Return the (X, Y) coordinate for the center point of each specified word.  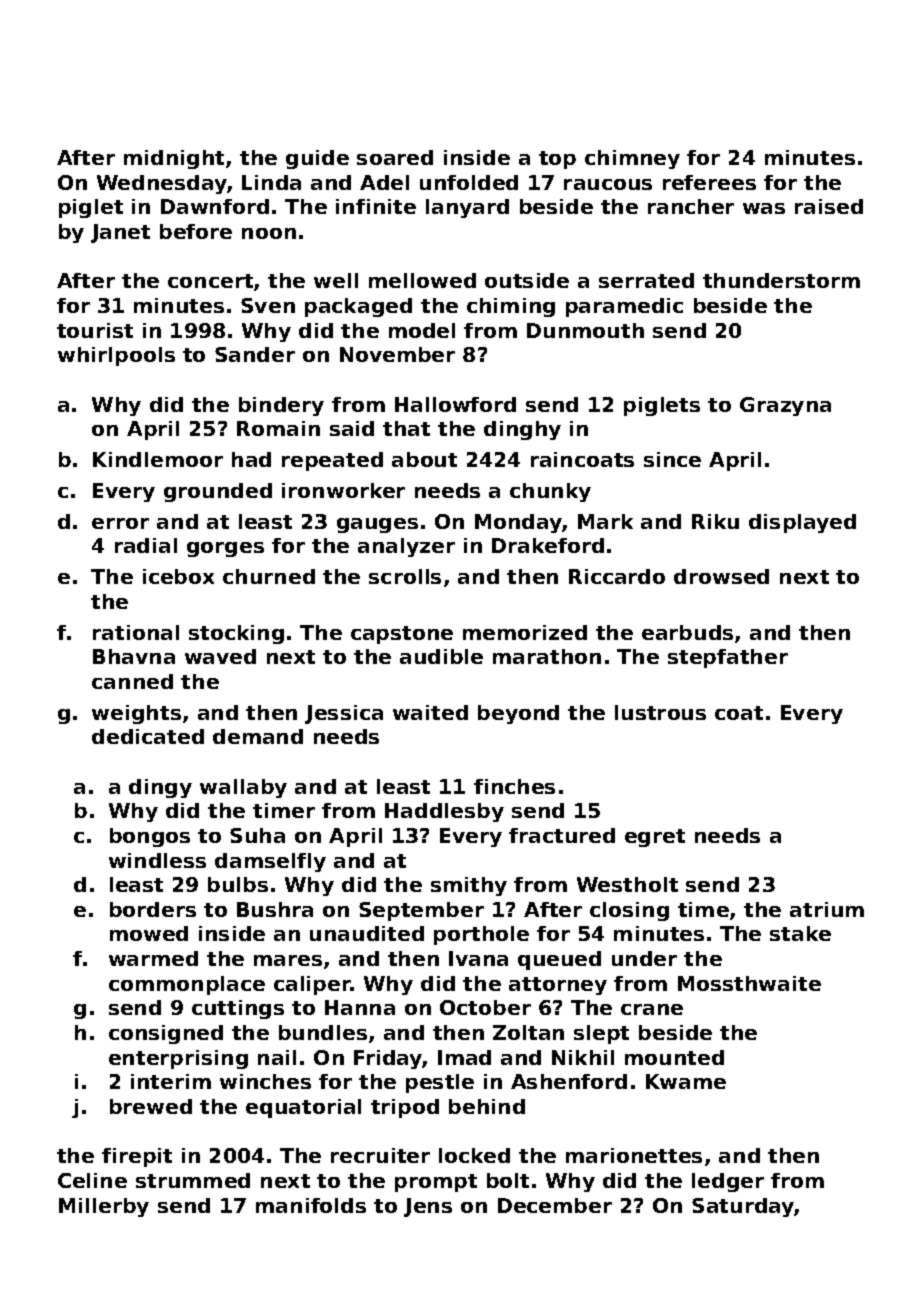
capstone (402, 635)
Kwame (686, 1081)
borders (153, 909)
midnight (174, 159)
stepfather (728, 658)
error (120, 523)
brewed (151, 1106)
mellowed (422, 280)
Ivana (478, 958)
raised (829, 206)
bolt (508, 1180)
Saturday (743, 1207)
